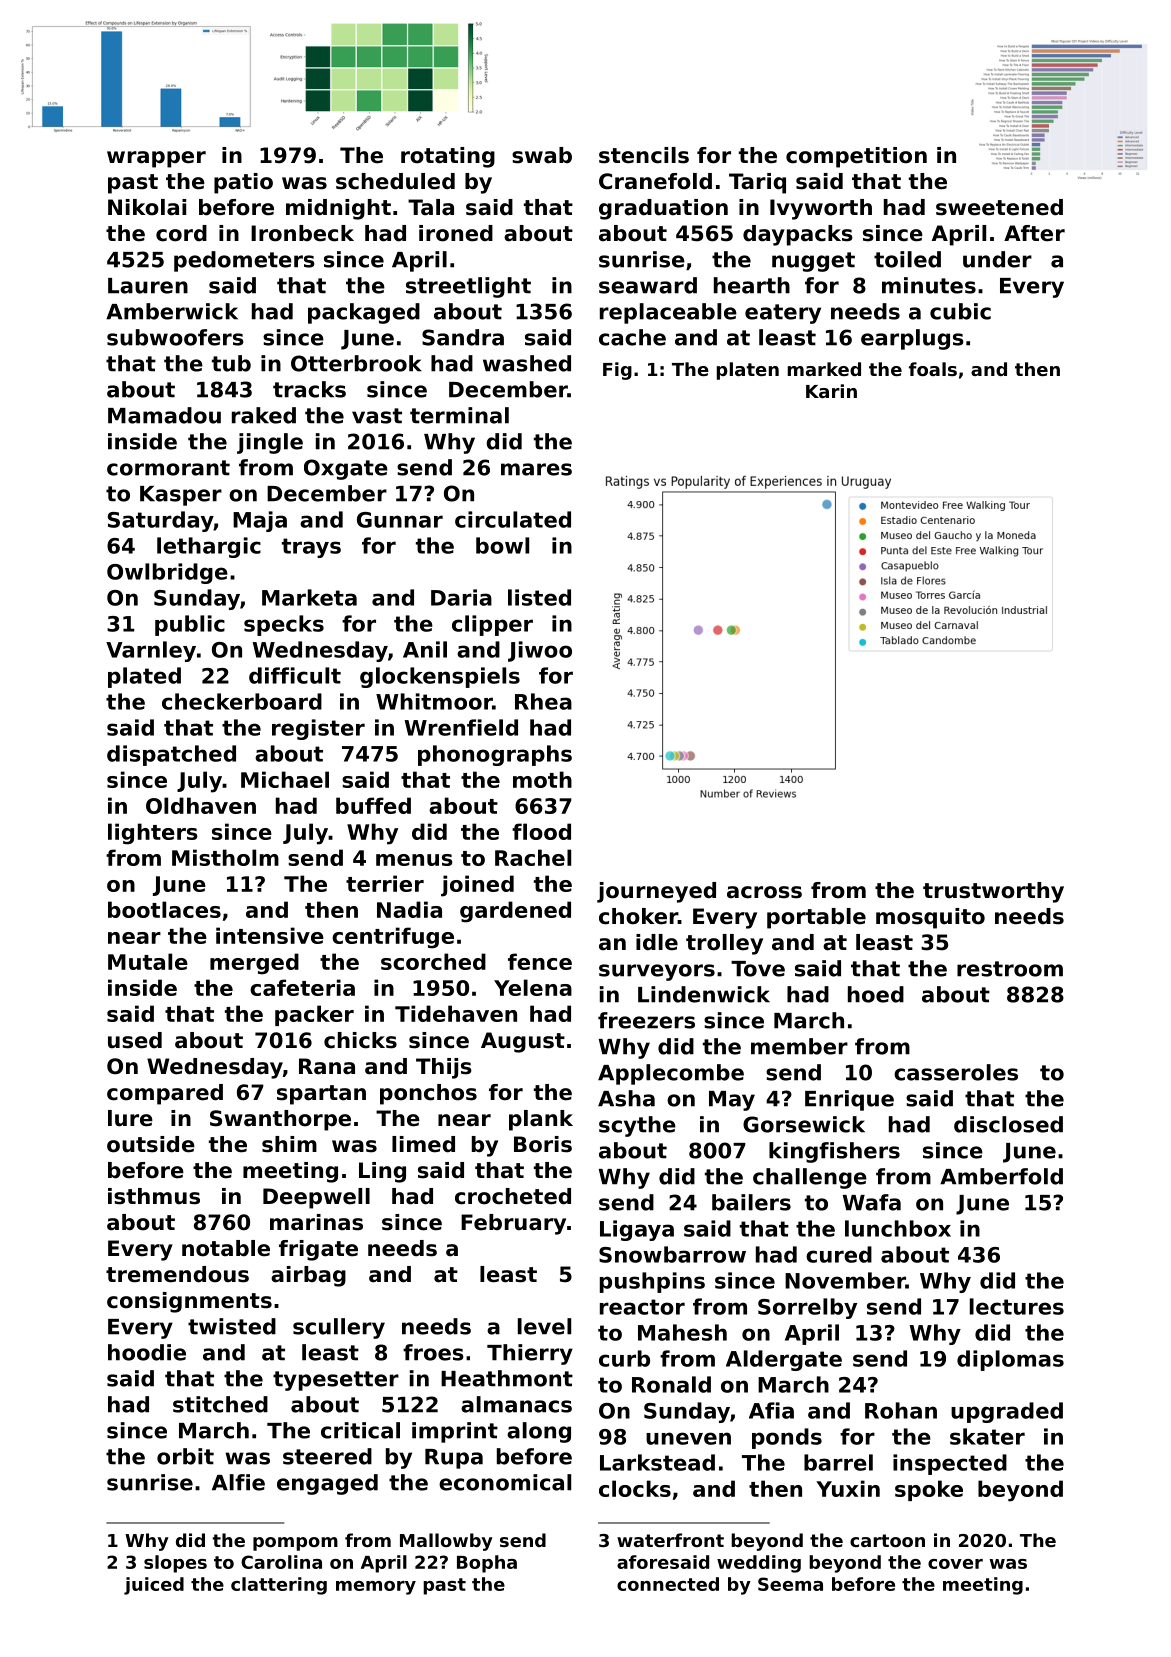 The height and width of the page is (1657, 1171). Describe the element at coordinates (316, 1222) in the page. I see `marinas` at that location.
